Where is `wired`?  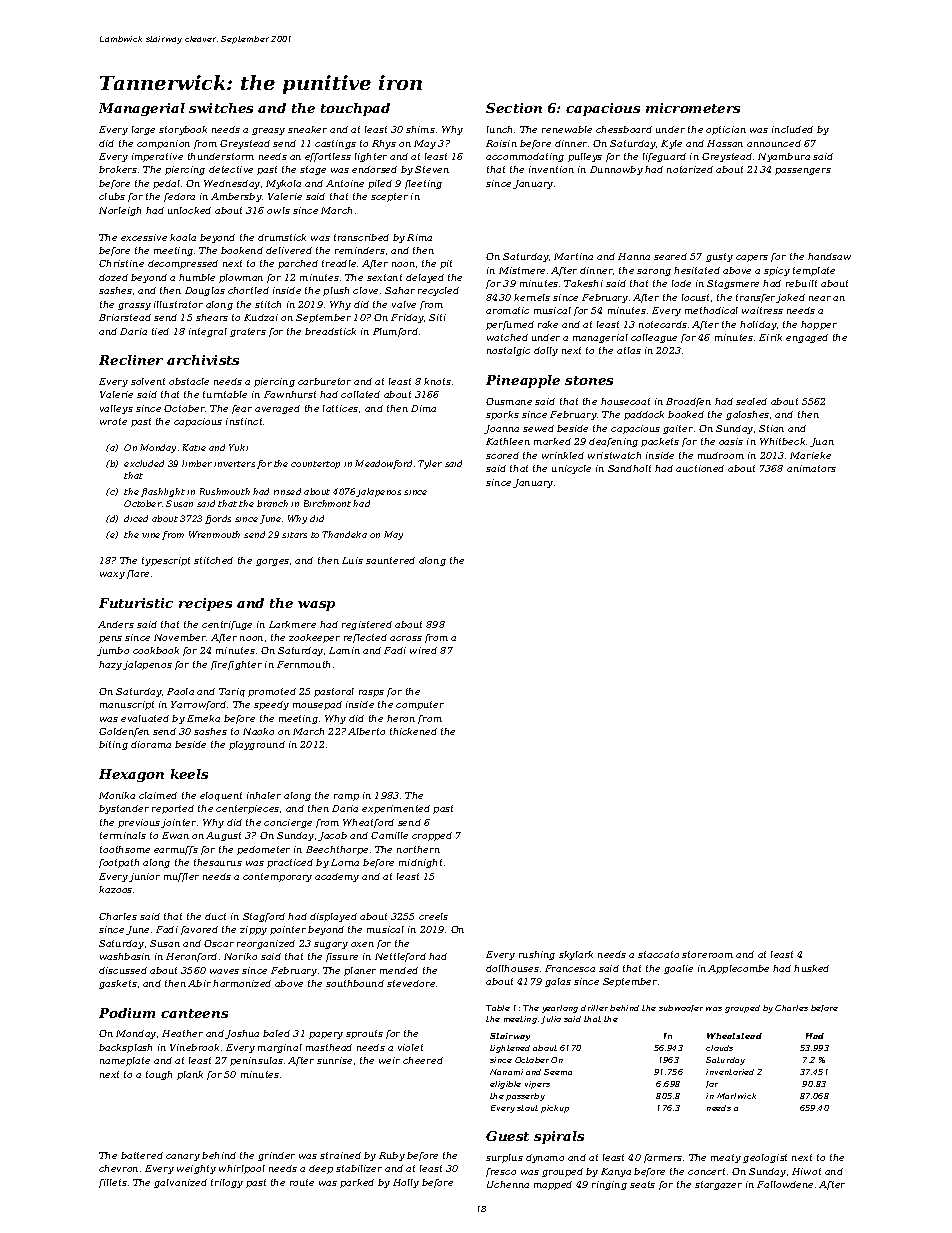 wired is located at coordinates (423, 650).
